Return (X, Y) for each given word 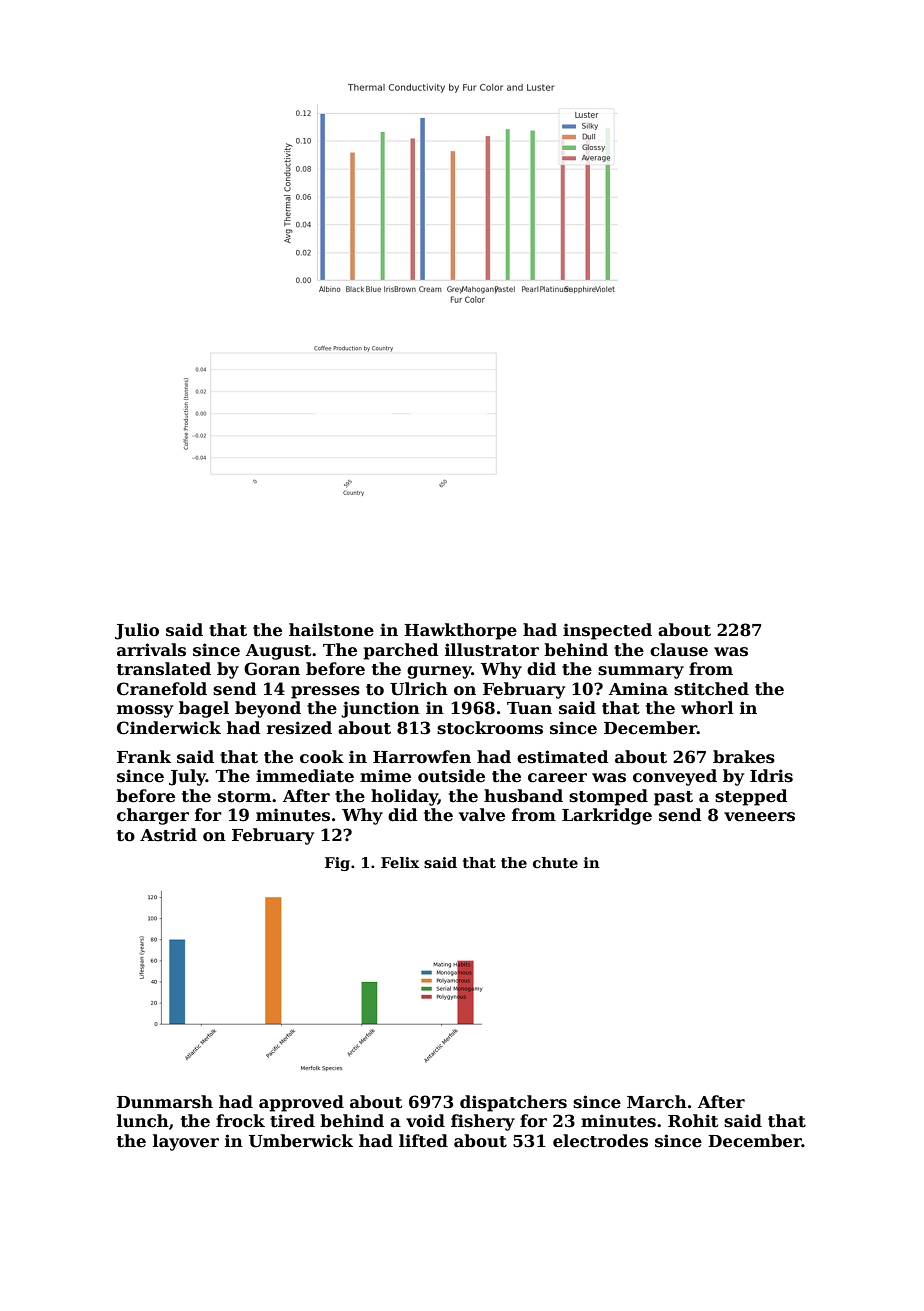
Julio (137, 631)
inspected (607, 631)
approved (301, 1103)
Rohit (693, 1121)
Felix (400, 862)
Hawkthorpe (460, 631)
